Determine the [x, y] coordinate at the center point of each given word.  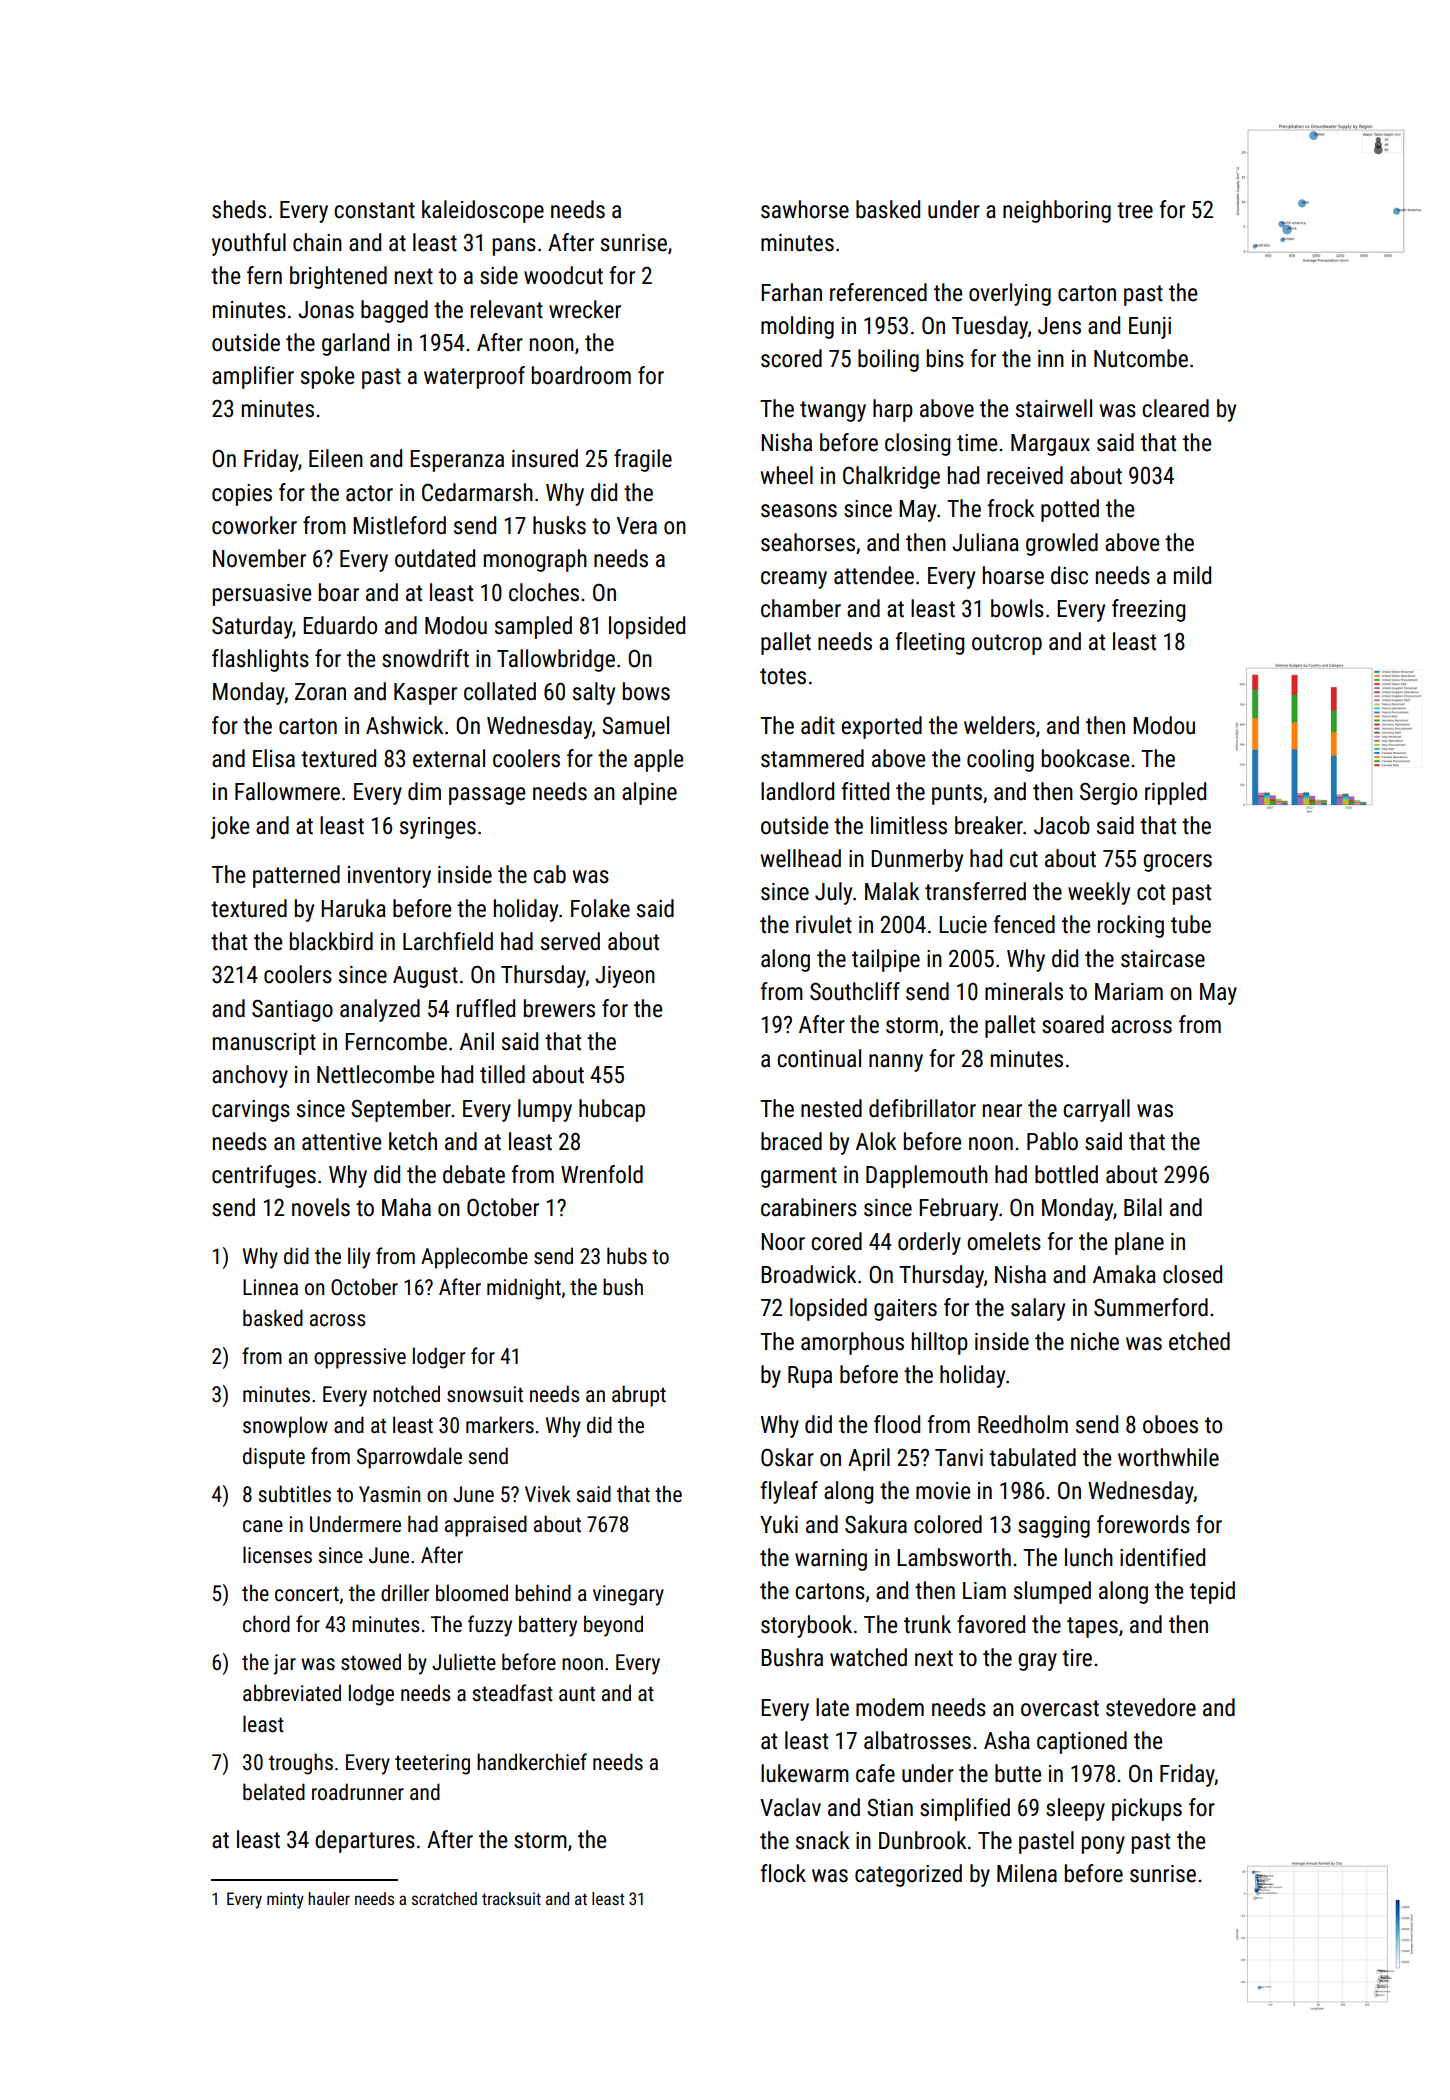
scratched [444, 1898]
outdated [435, 558]
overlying [1010, 294]
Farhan [791, 292]
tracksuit [511, 1898]
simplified [965, 1809]
